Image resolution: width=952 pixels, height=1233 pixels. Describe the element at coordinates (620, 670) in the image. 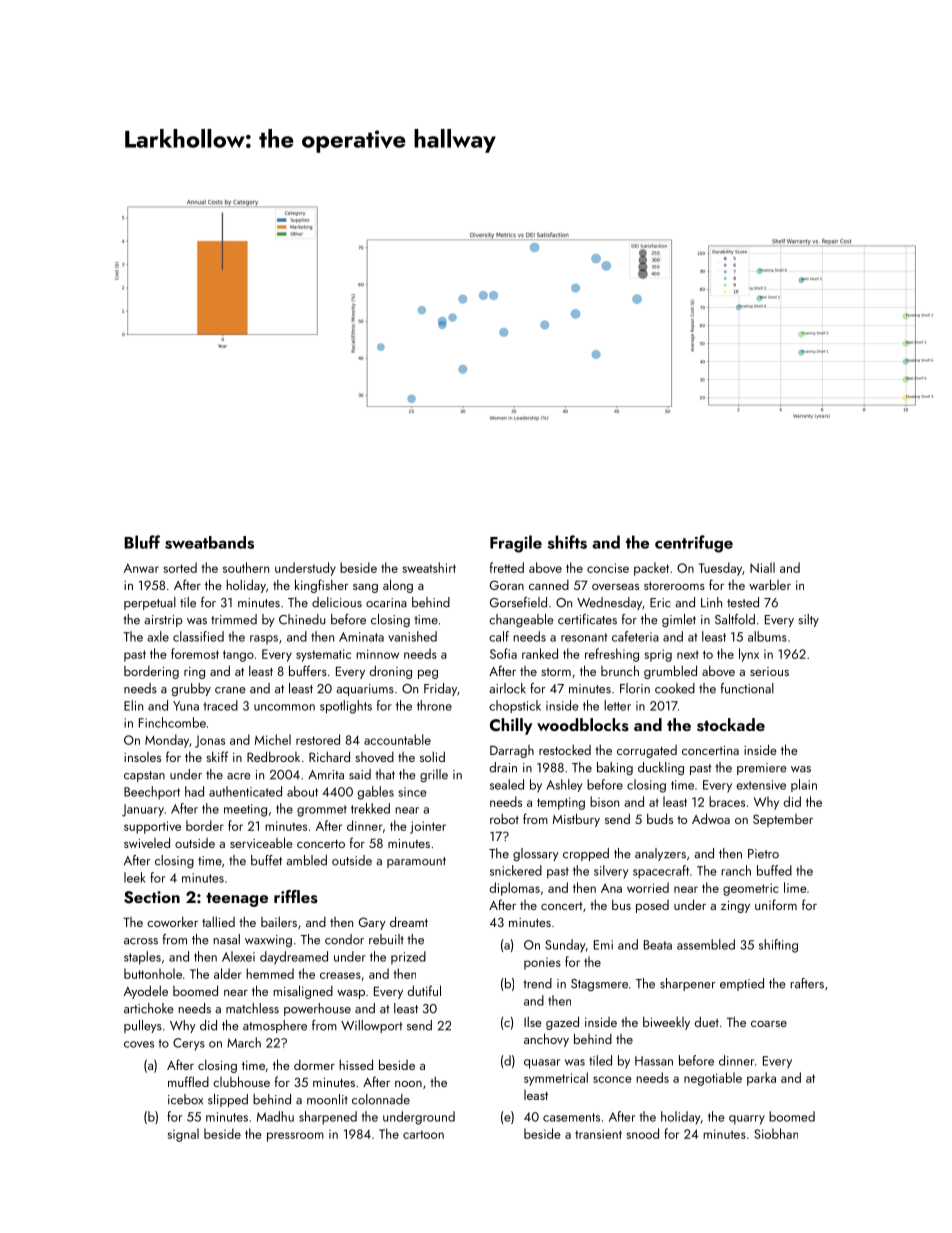

I see `brunch` at that location.
